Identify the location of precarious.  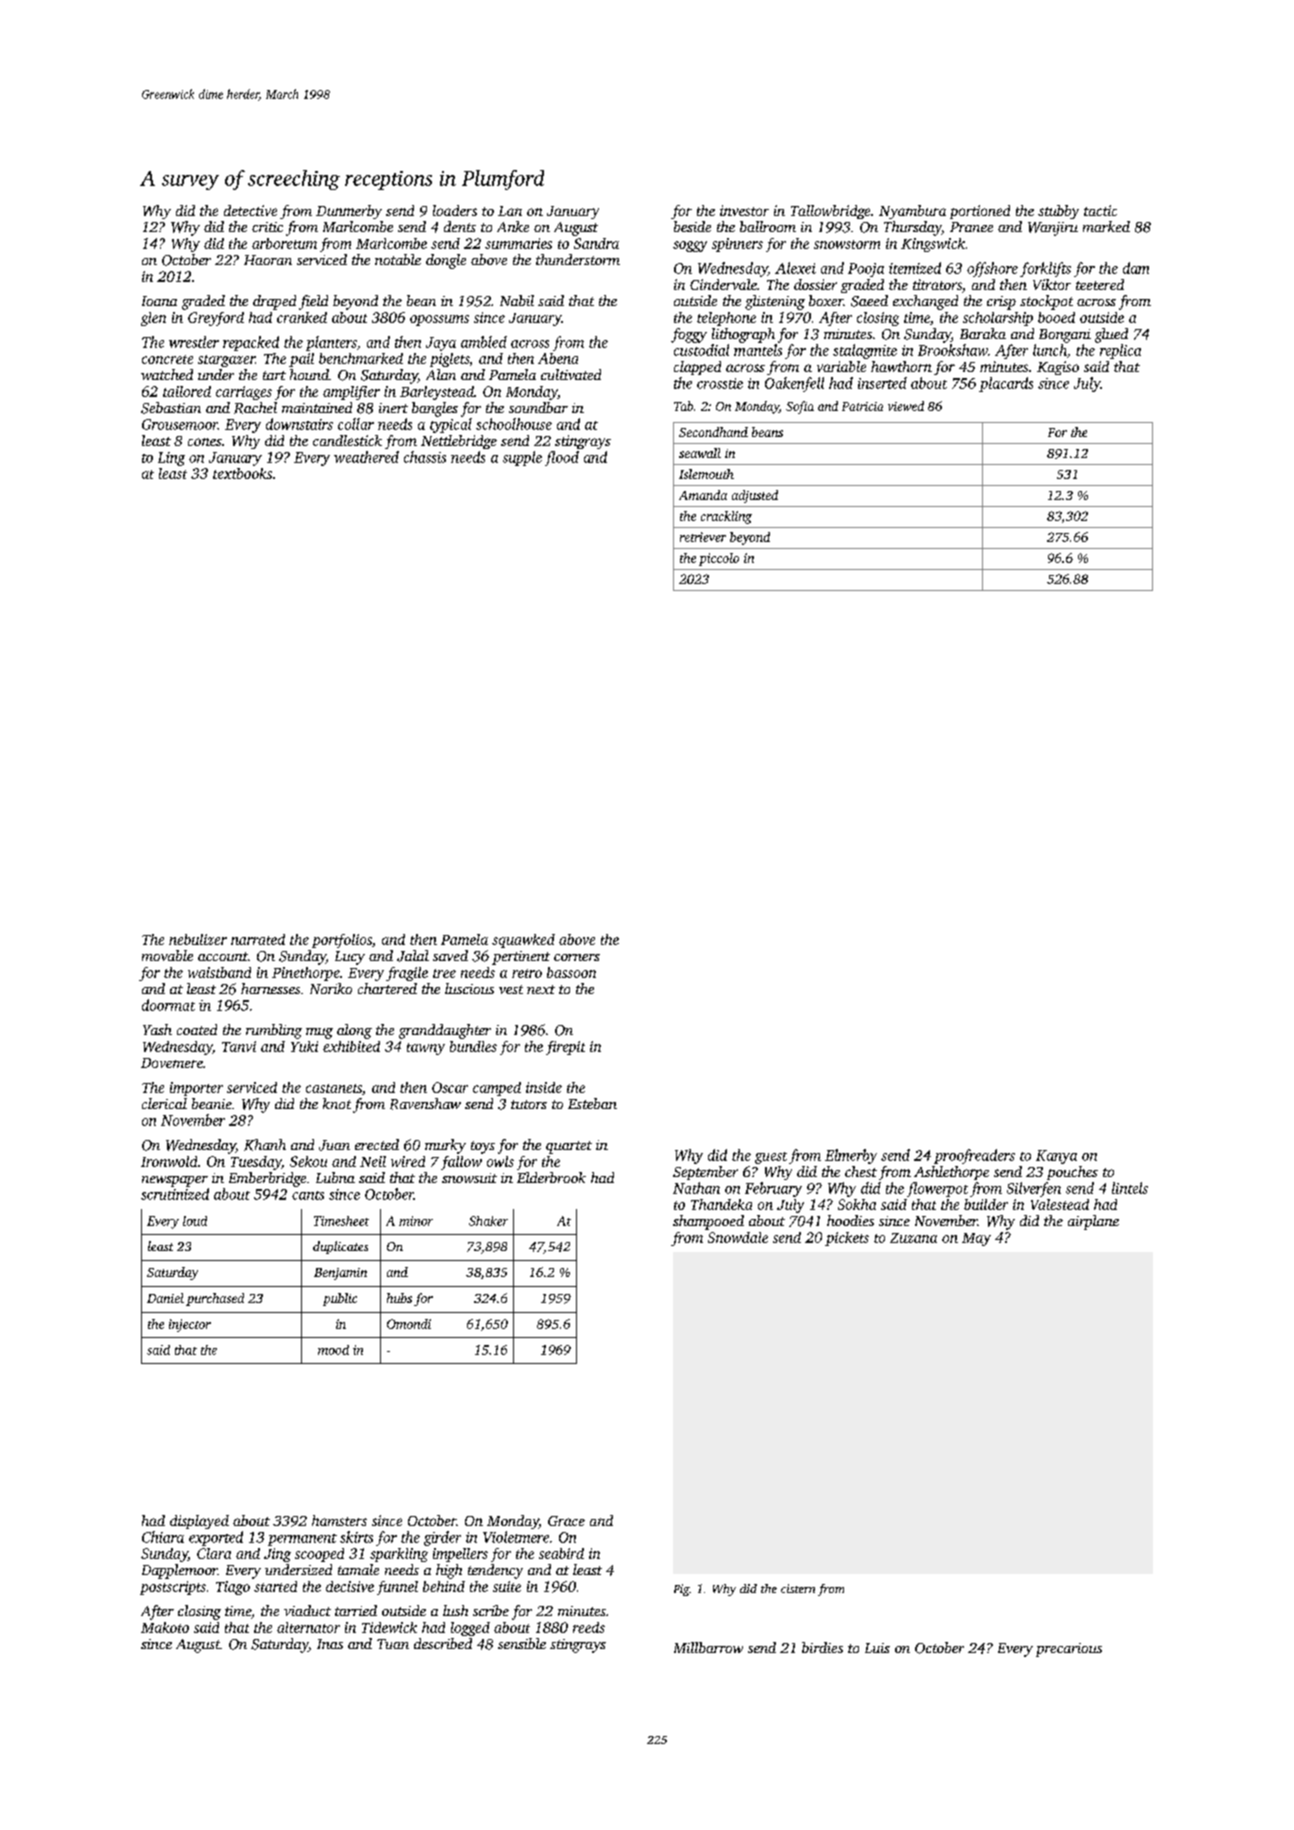
(1069, 1650).
